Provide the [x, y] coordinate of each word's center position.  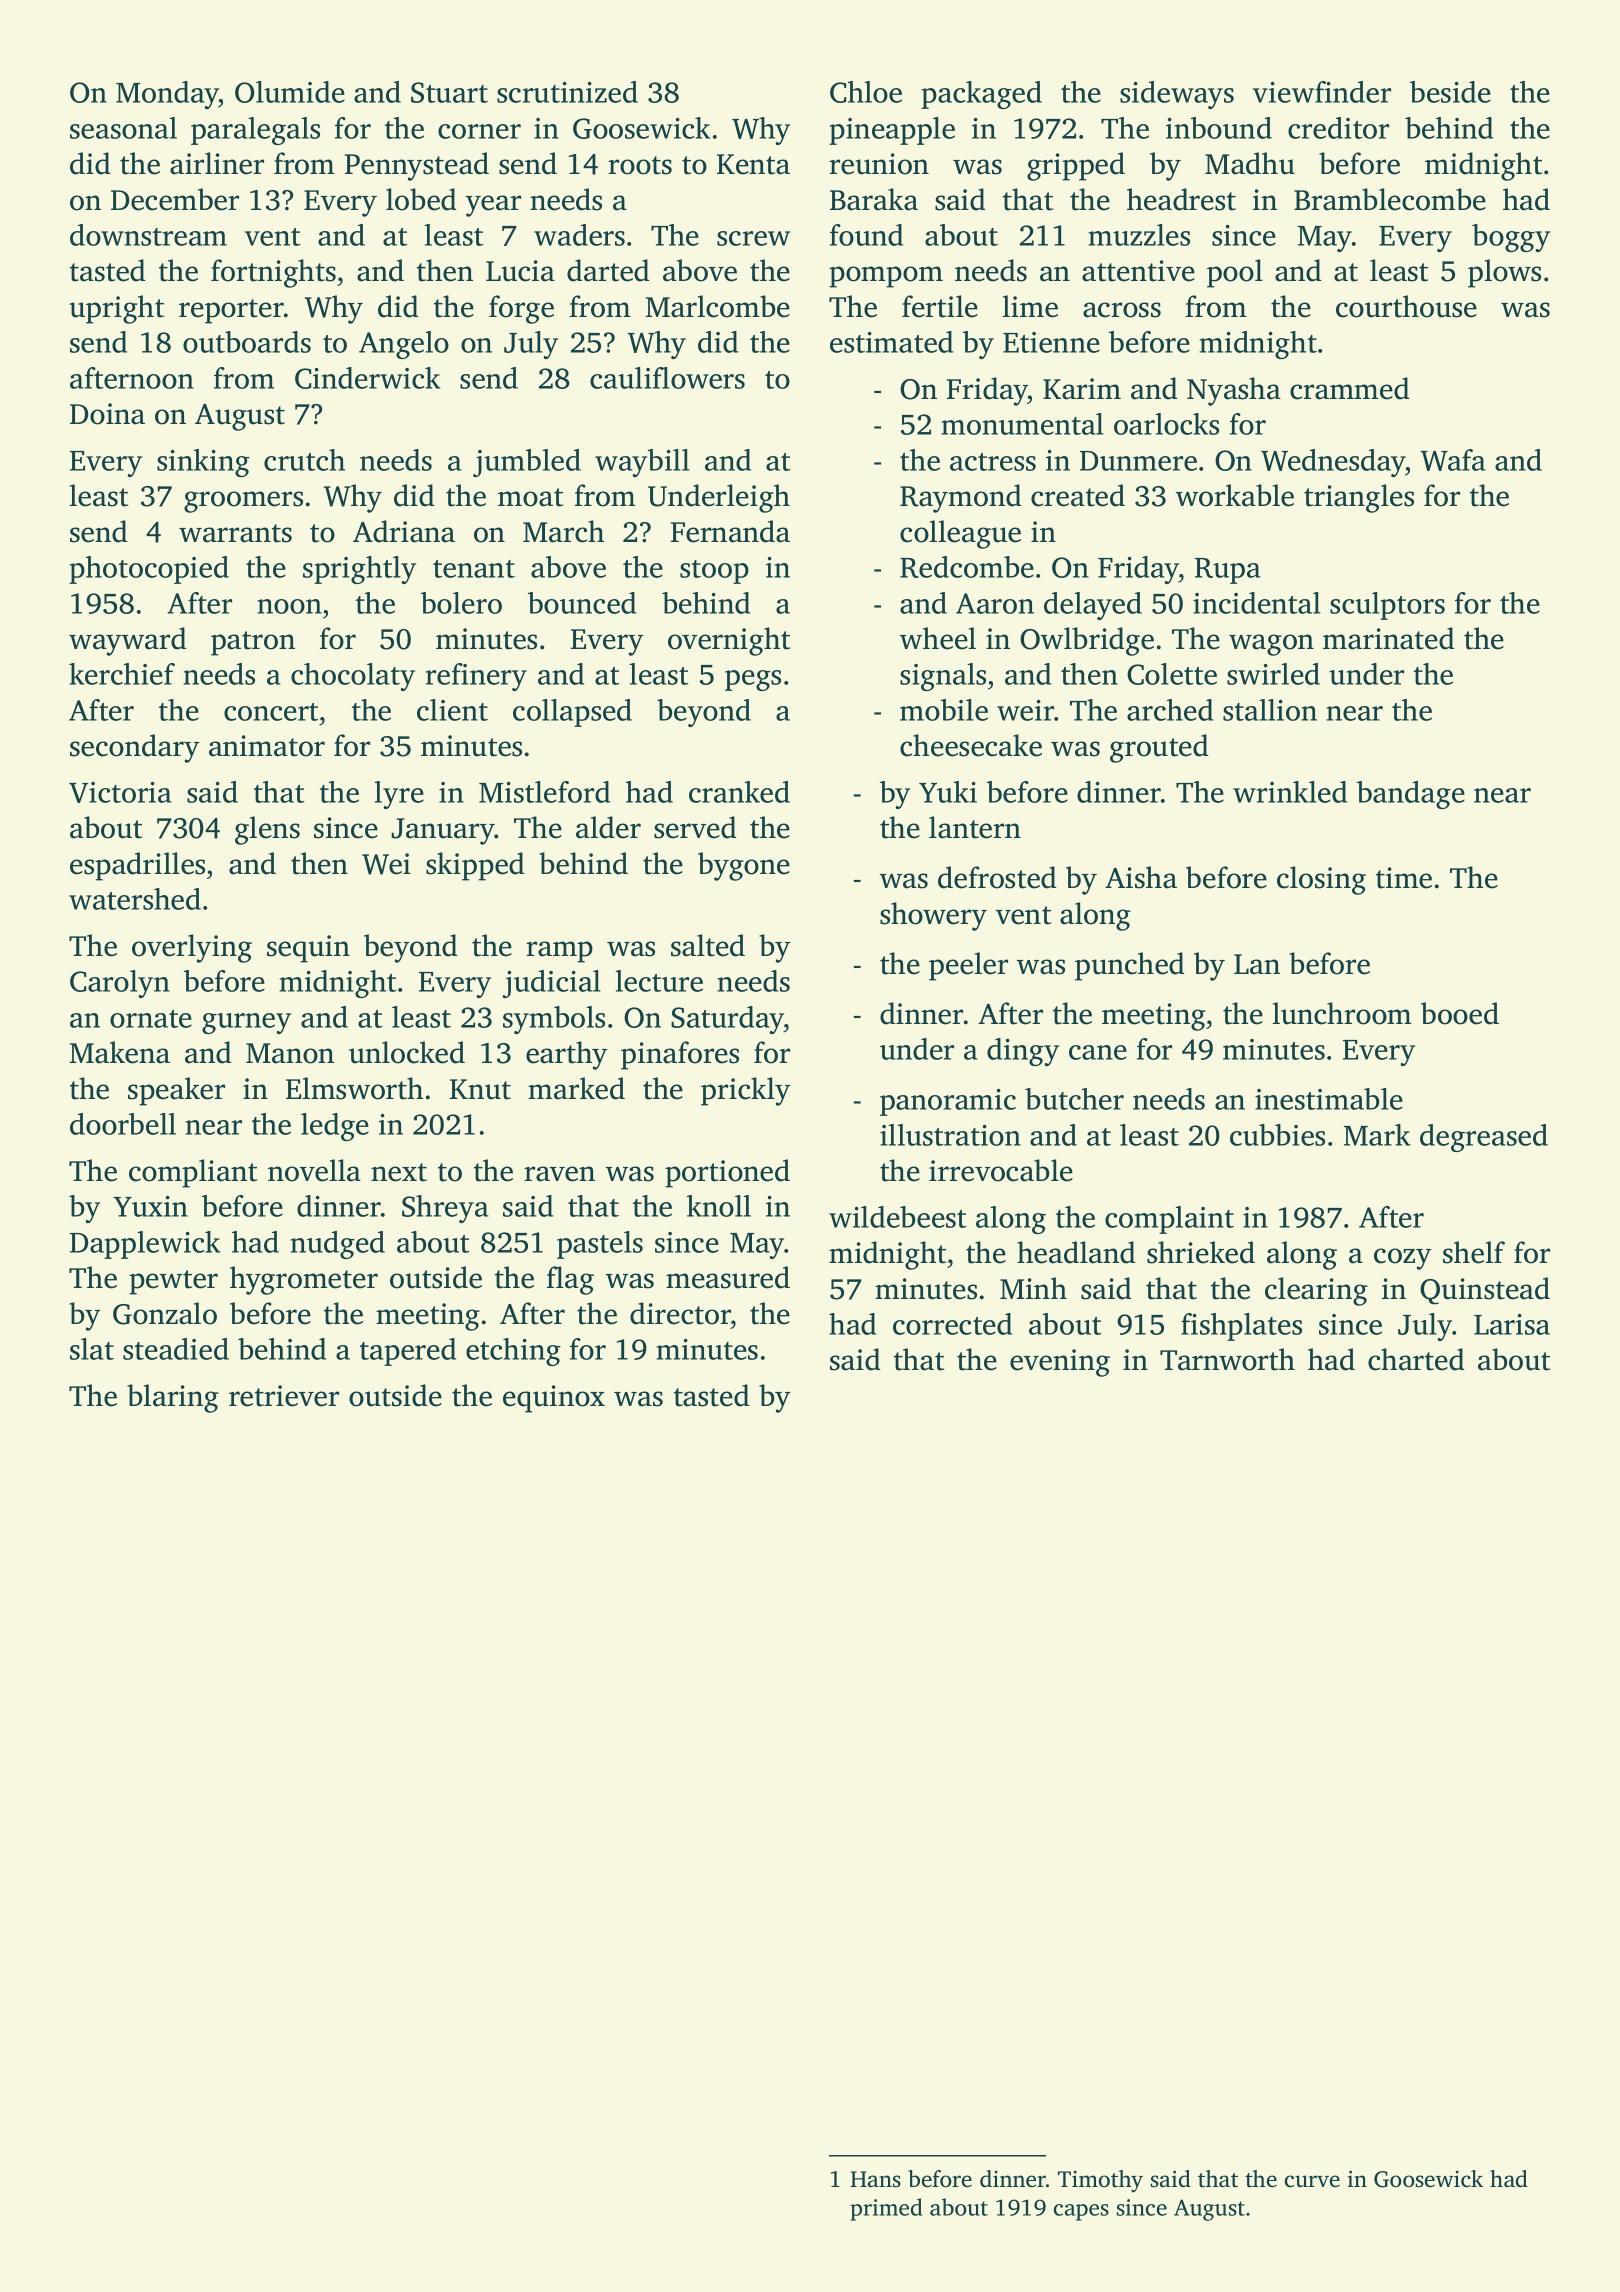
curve [1312, 2181]
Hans [875, 2179]
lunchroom [1342, 1013]
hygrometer [304, 1280]
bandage [1411, 795]
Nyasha [1234, 391]
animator [267, 746]
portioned [727, 1173]
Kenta [753, 164]
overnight [729, 641]
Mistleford [544, 792]
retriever [284, 1396]
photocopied [149, 570]
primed [886, 2209]
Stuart [449, 92]
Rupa [1228, 571]
